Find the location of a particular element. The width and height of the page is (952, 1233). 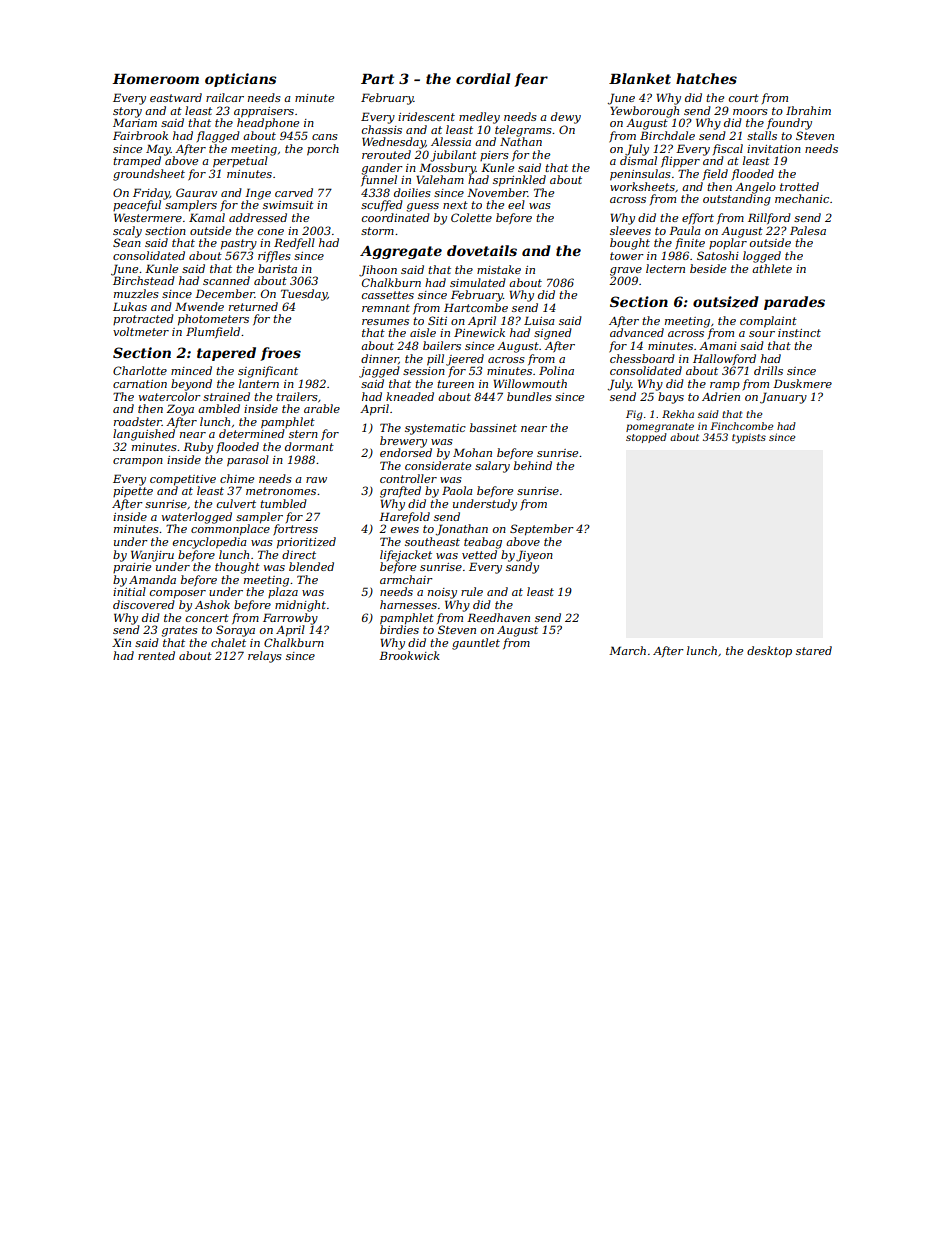

typists is located at coordinates (749, 438).
